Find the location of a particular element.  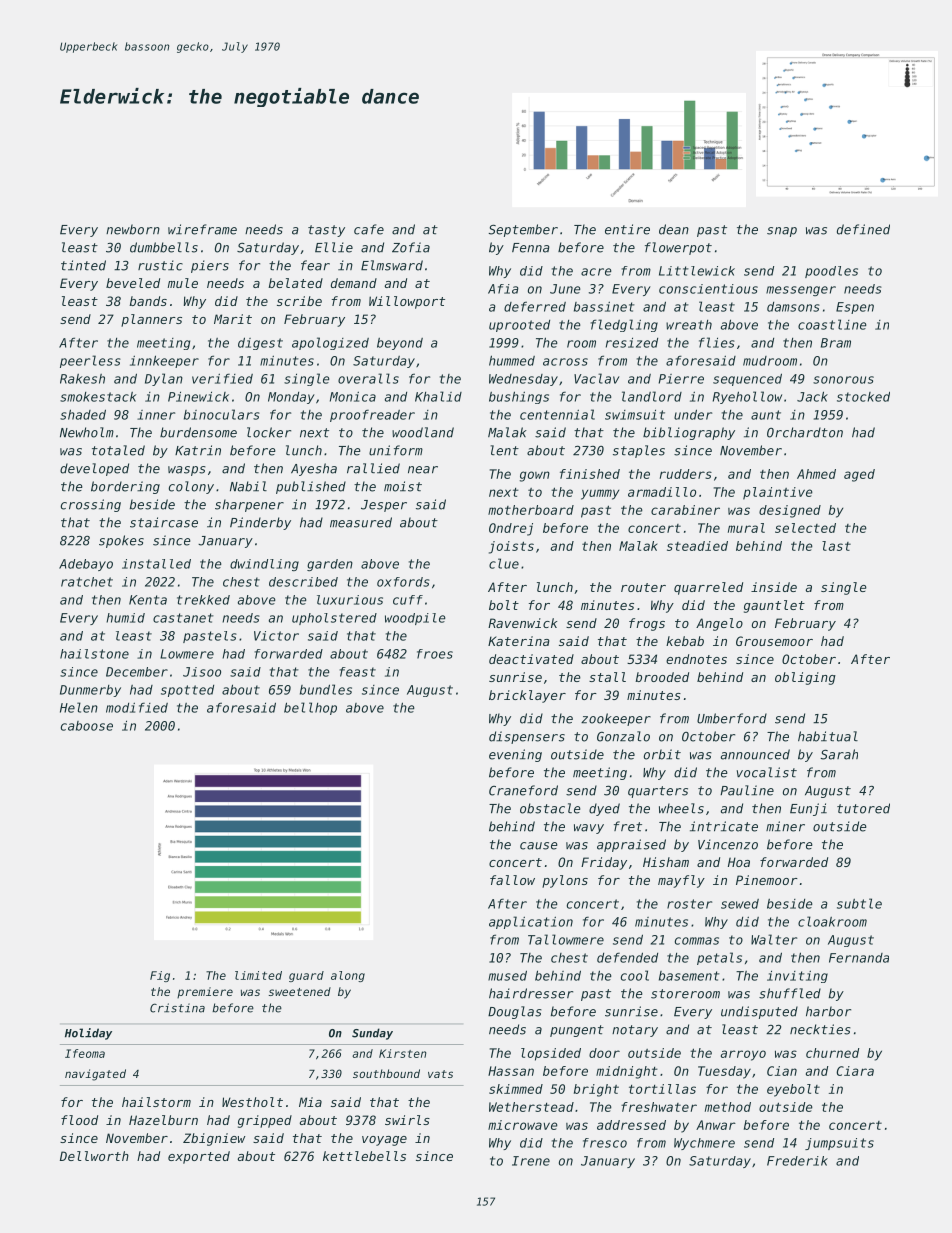

oxfords is located at coordinates (403, 582).
